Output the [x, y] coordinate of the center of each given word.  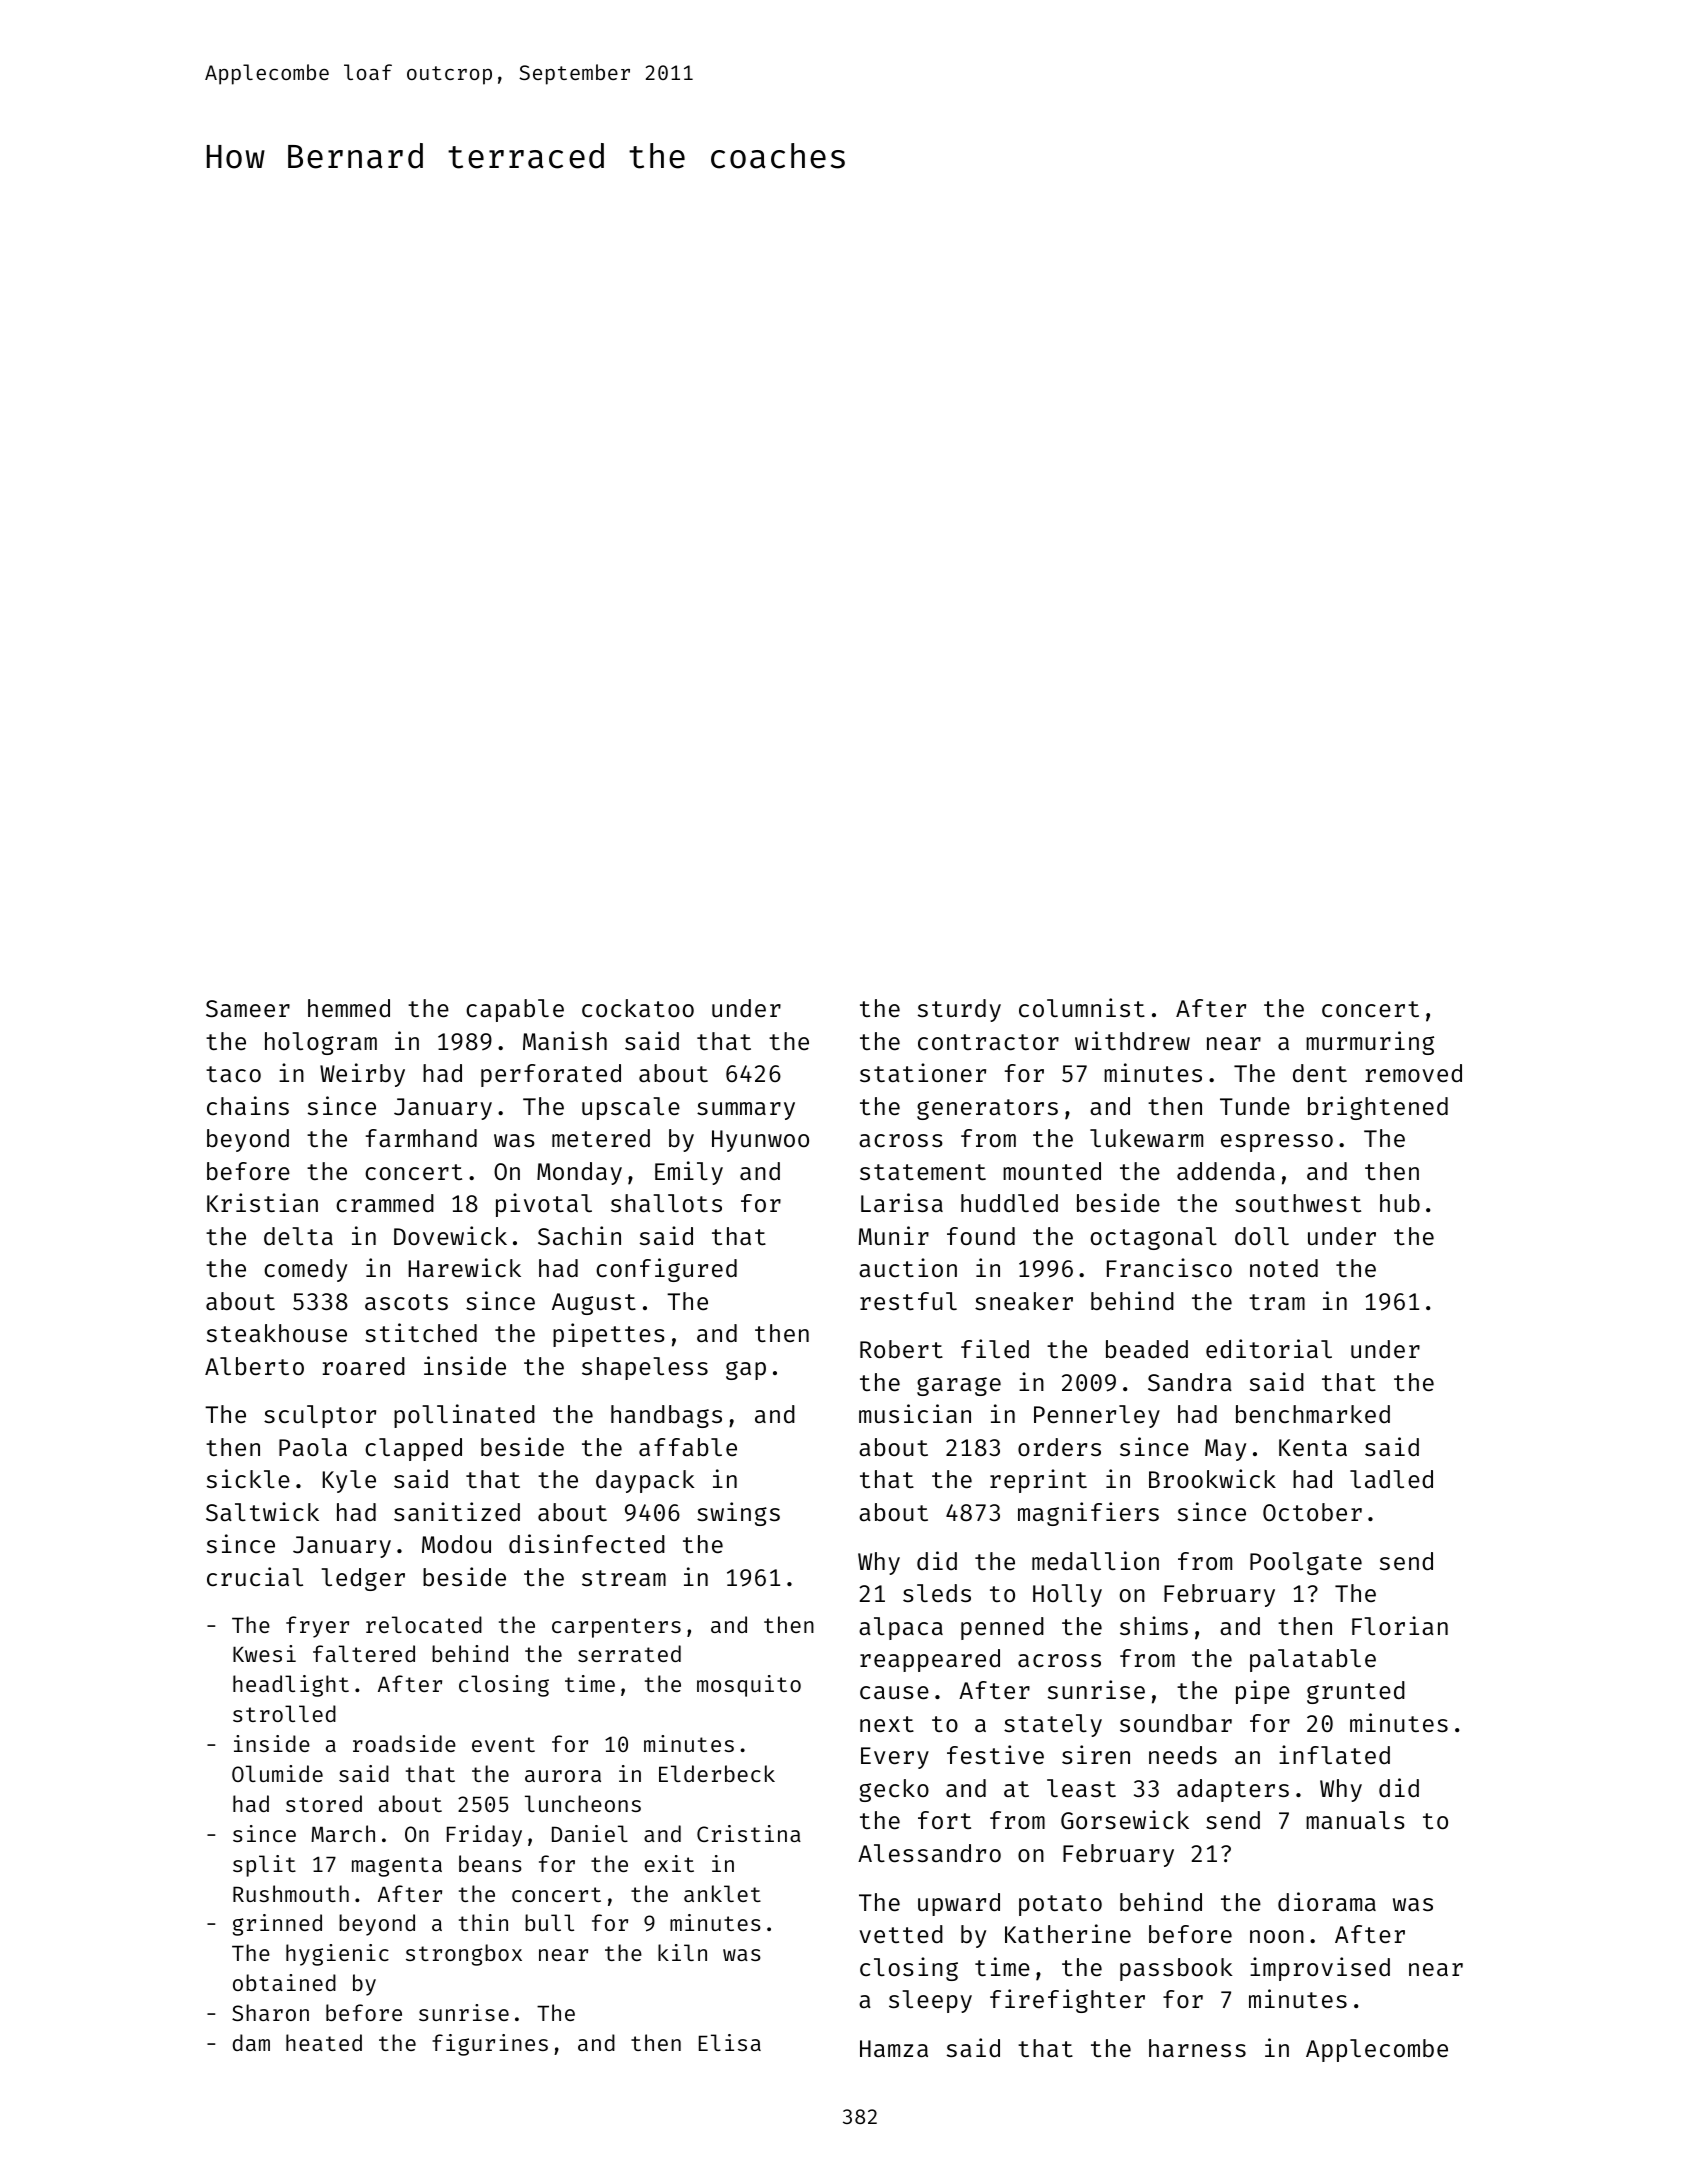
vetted [901, 1934]
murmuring [1370, 1043]
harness [1197, 2048]
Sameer [248, 1008]
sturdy [959, 1010]
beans [490, 1863]
